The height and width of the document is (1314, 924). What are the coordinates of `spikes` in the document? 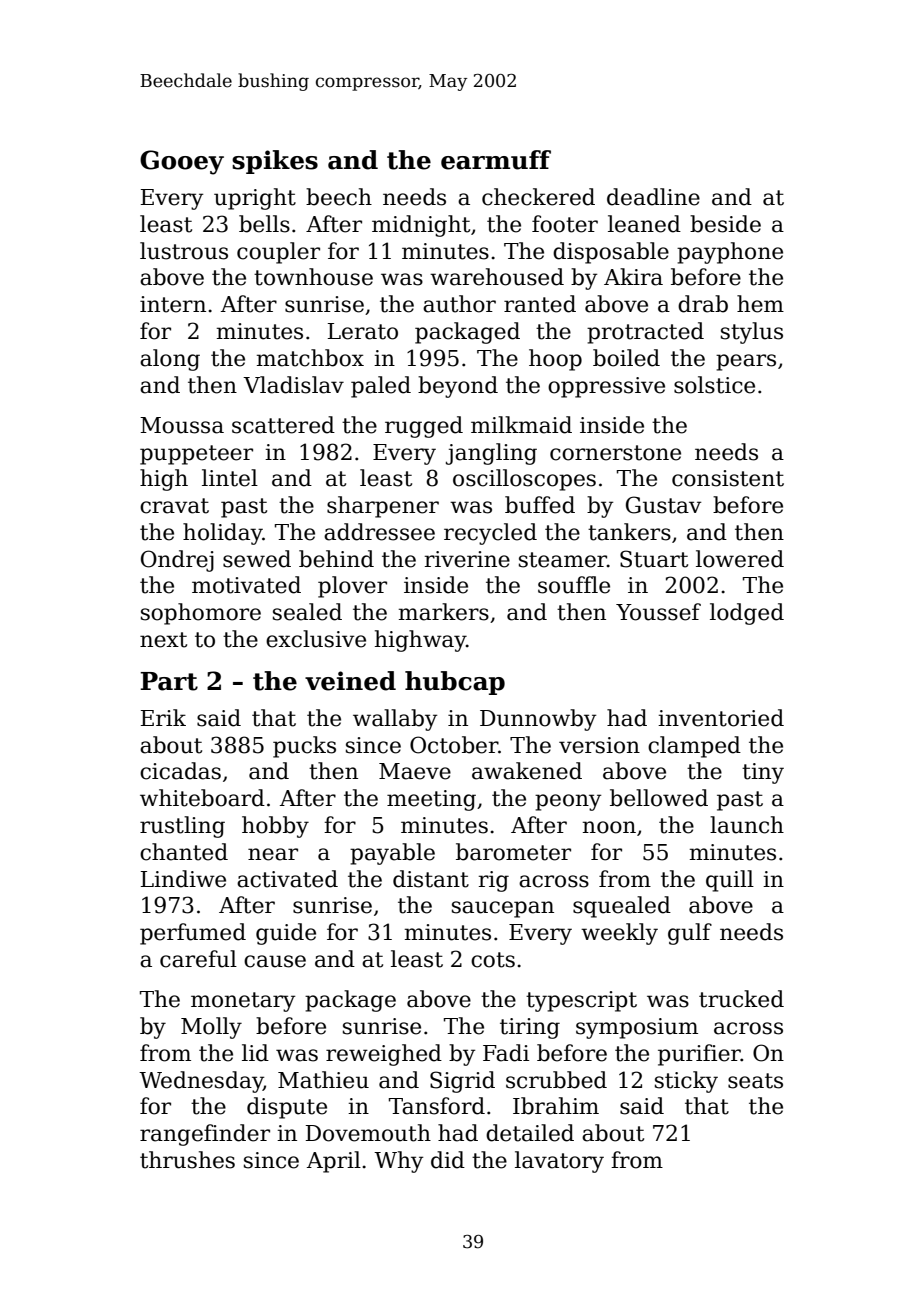 It's located at (275, 162).
